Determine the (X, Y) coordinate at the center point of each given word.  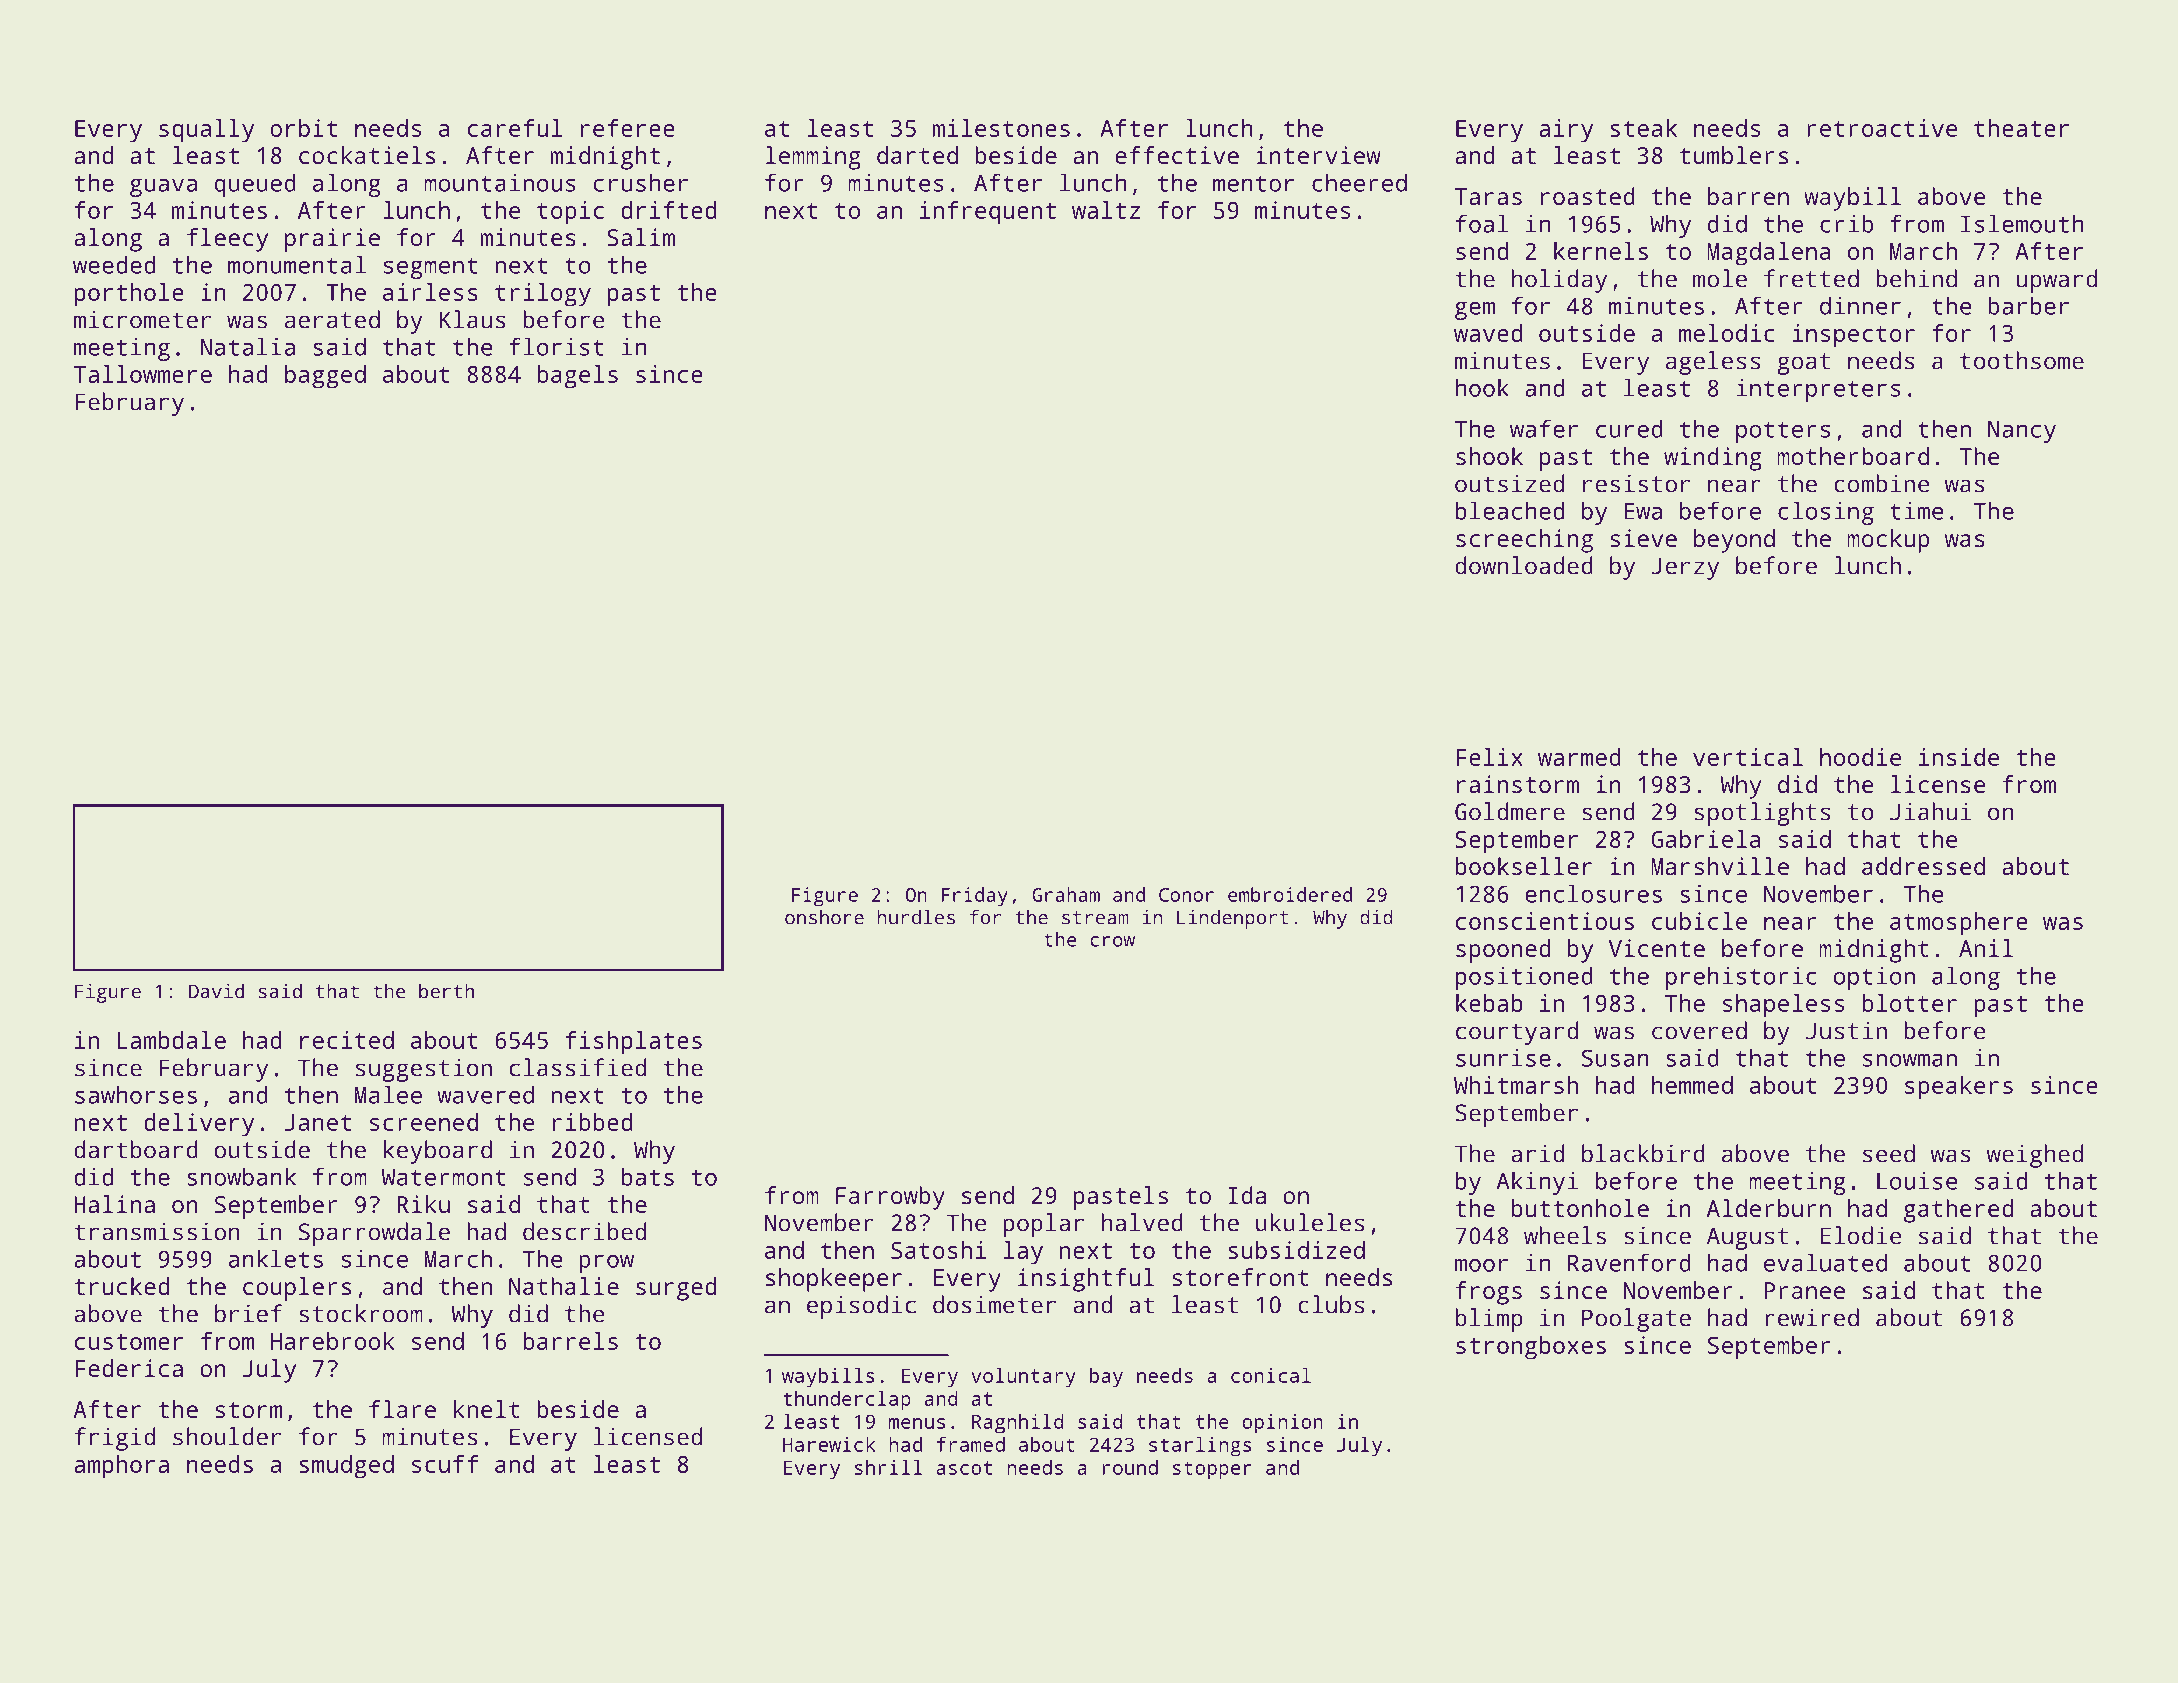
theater (2021, 128)
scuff (445, 1464)
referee (628, 128)
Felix (1490, 757)
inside (1959, 757)
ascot (964, 1468)
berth (446, 991)
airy (1566, 131)
